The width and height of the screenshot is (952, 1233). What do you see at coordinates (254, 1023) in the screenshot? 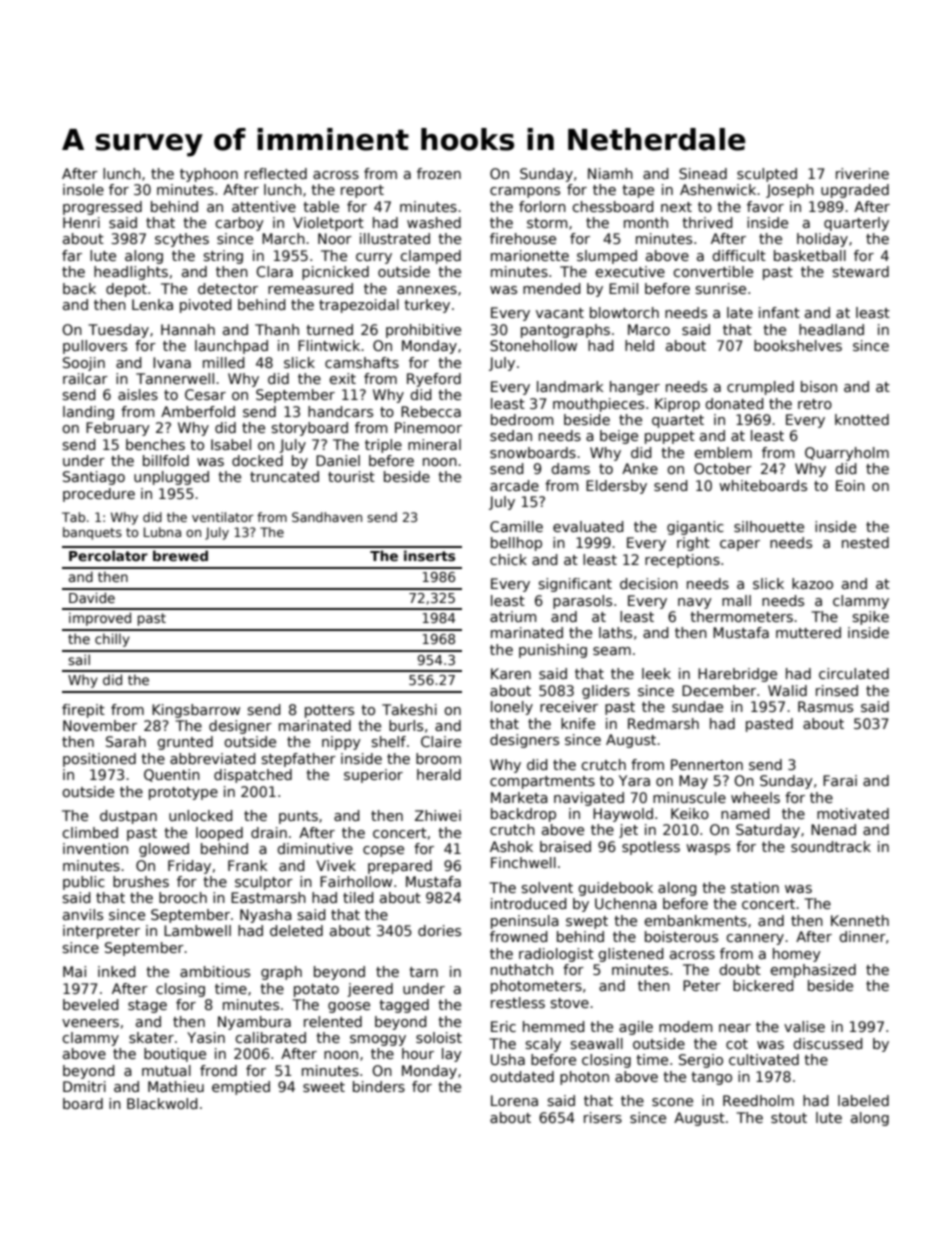
I see `Nyambura` at bounding box center [254, 1023].
